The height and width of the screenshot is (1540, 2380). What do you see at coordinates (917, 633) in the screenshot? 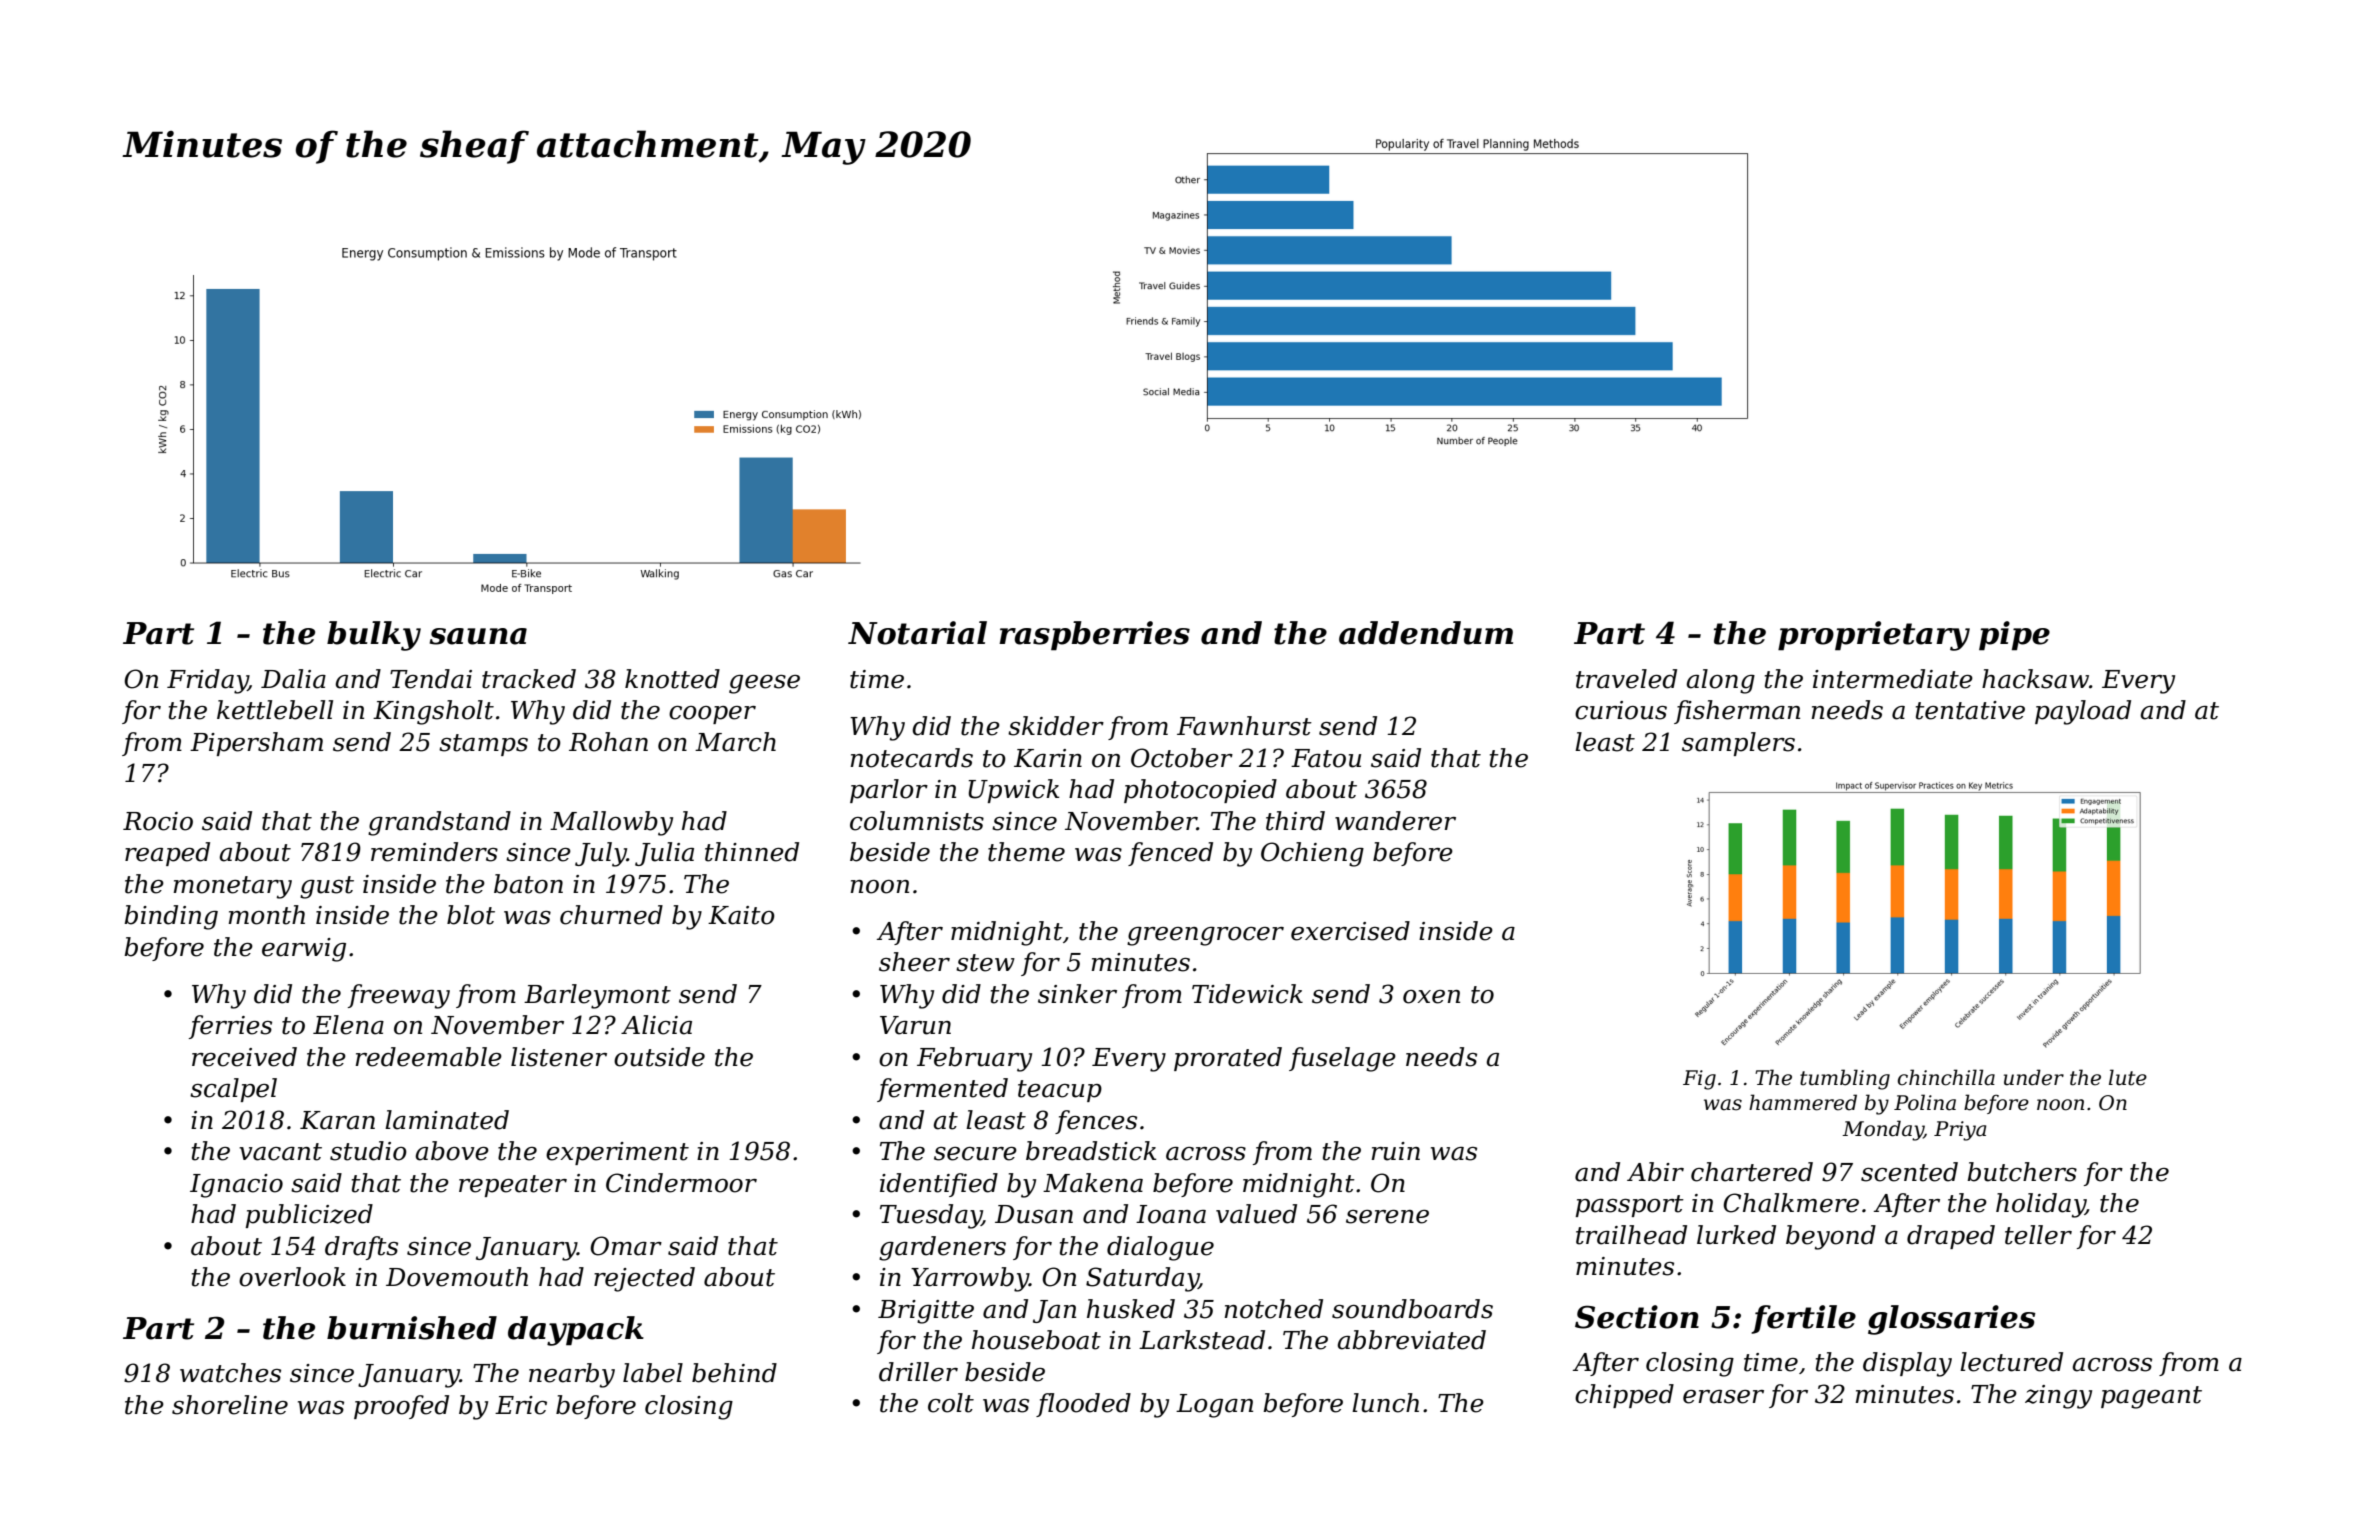
I see `Notarial` at bounding box center [917, 633].
